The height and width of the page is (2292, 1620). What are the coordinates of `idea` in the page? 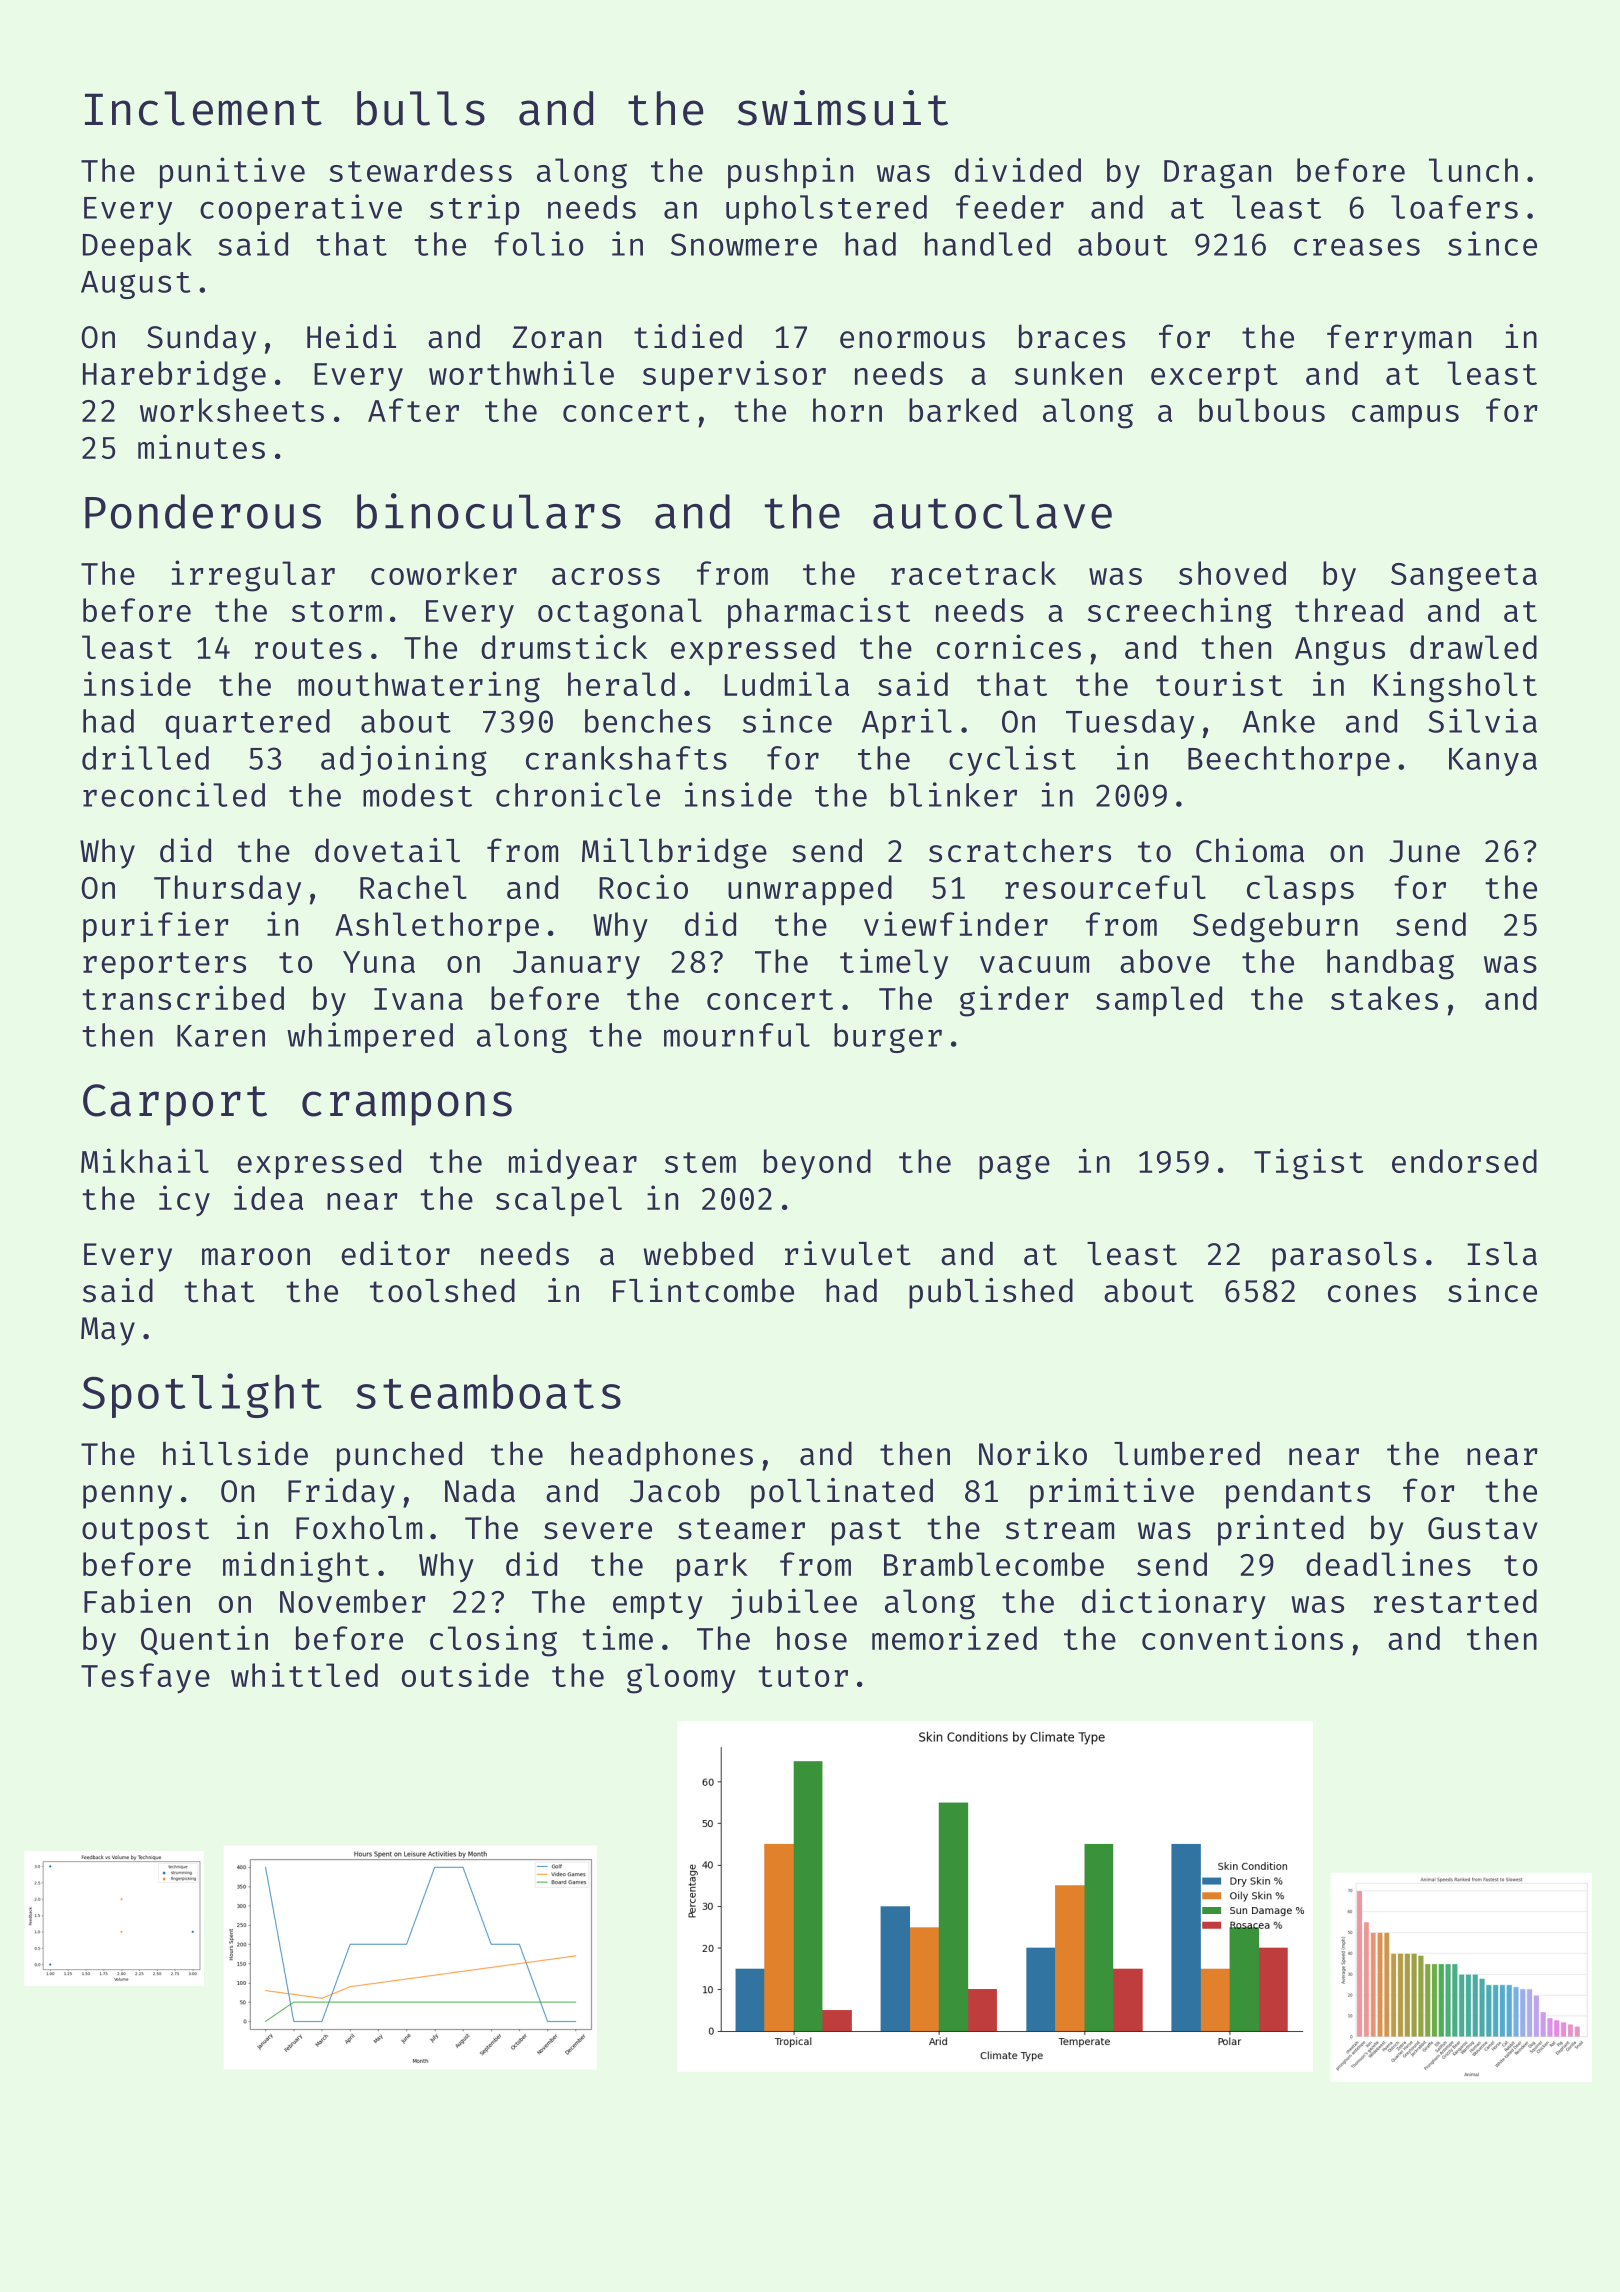 It's located at (268, 1197).
